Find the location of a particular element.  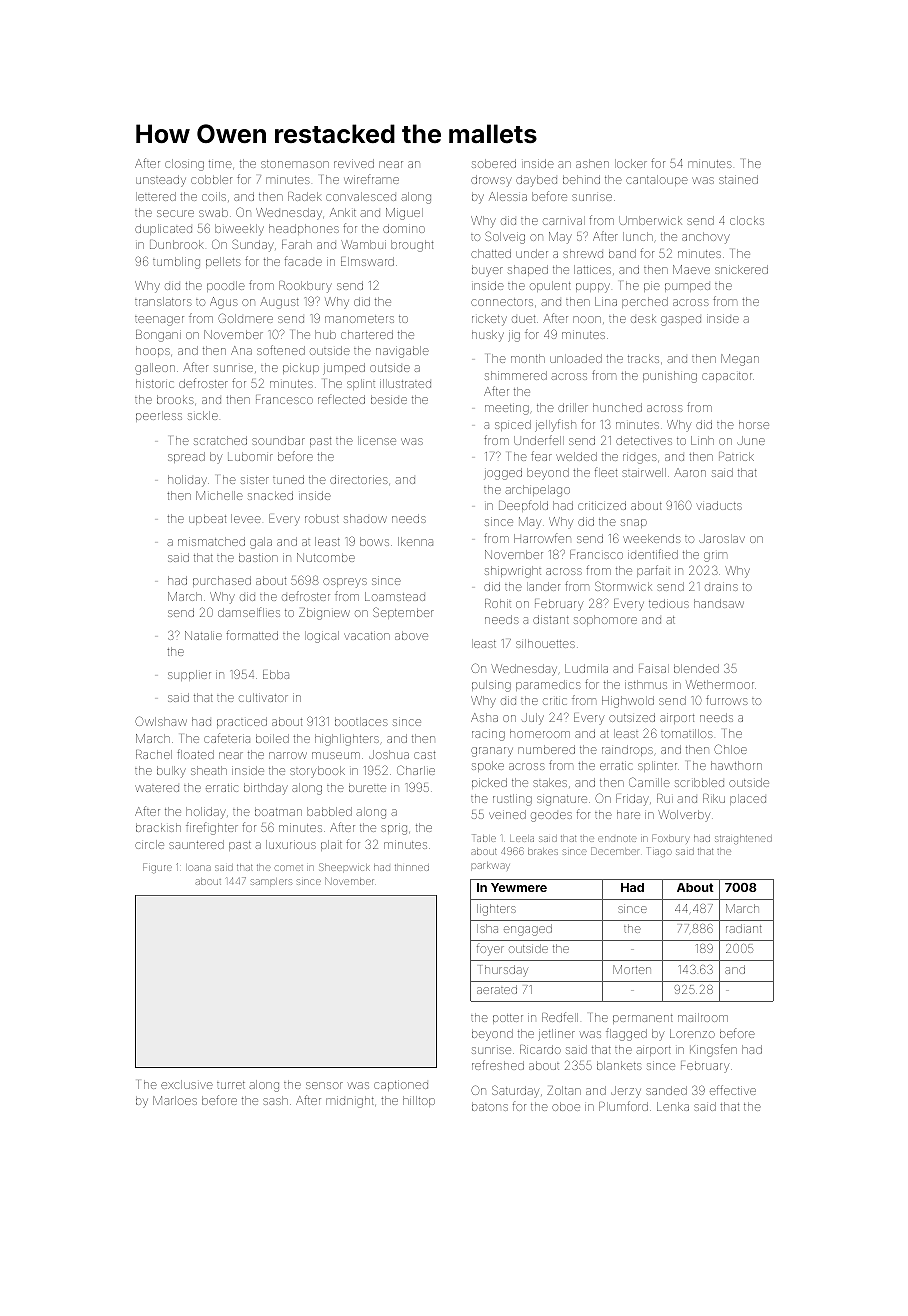

cafeteria is located at coordinates (227, 738).
